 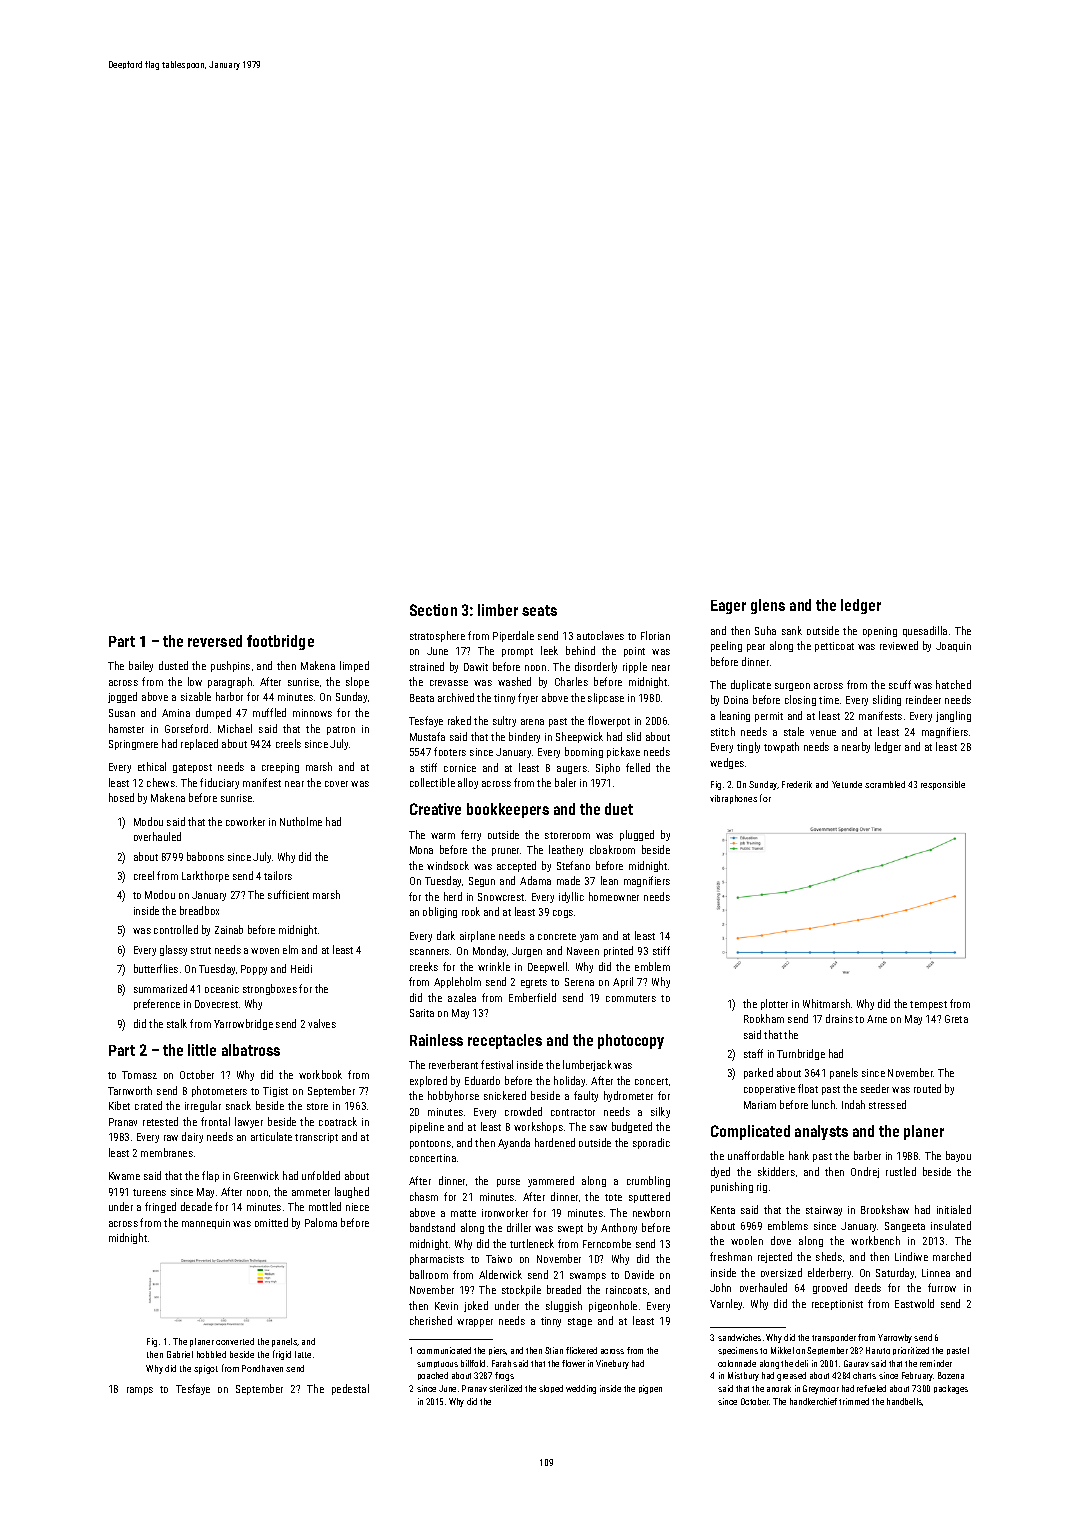 I want to click on tempest, so click(x=928, y=1005).
